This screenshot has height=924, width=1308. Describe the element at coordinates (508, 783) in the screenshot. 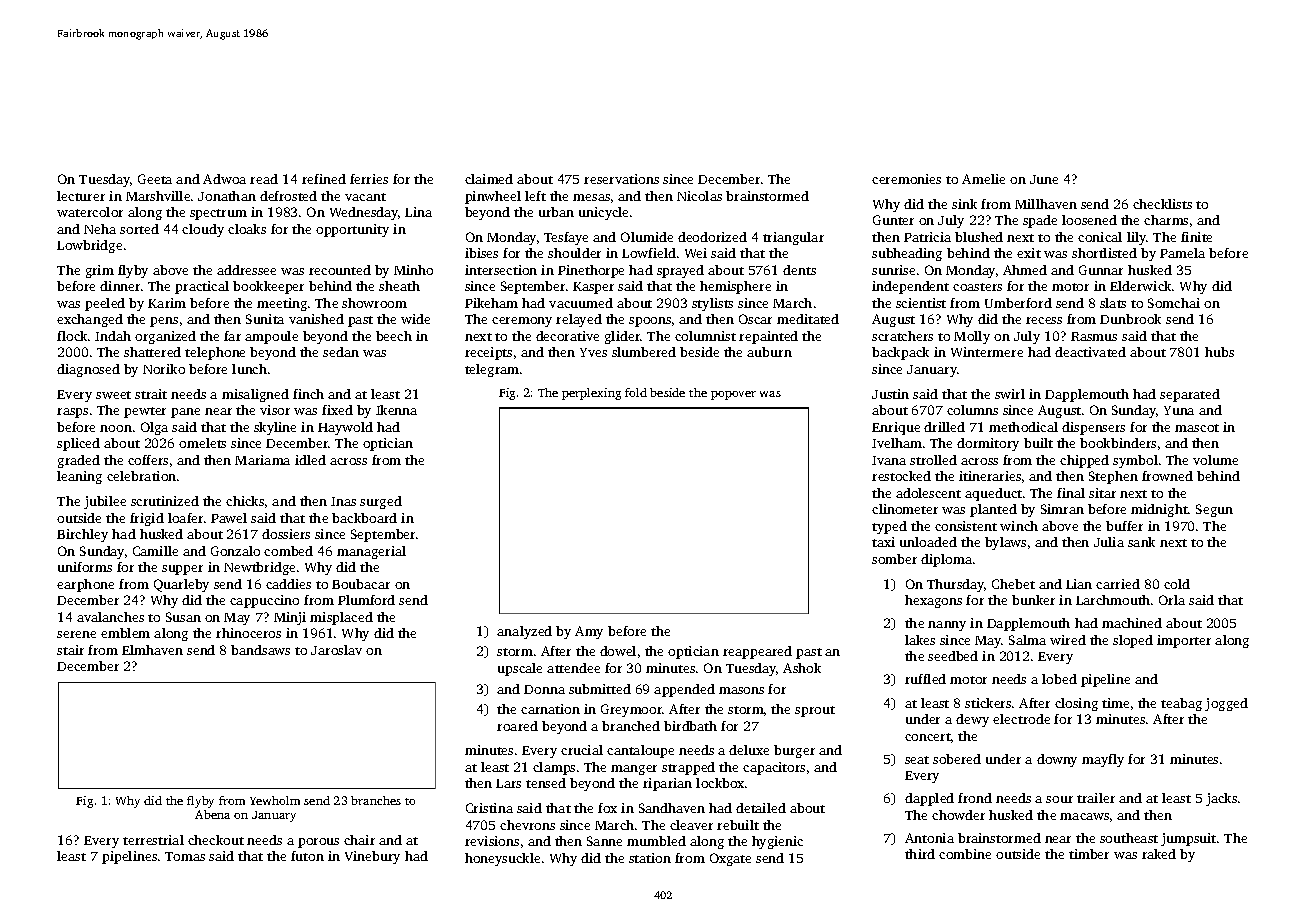

I see `Lars` at that location.
